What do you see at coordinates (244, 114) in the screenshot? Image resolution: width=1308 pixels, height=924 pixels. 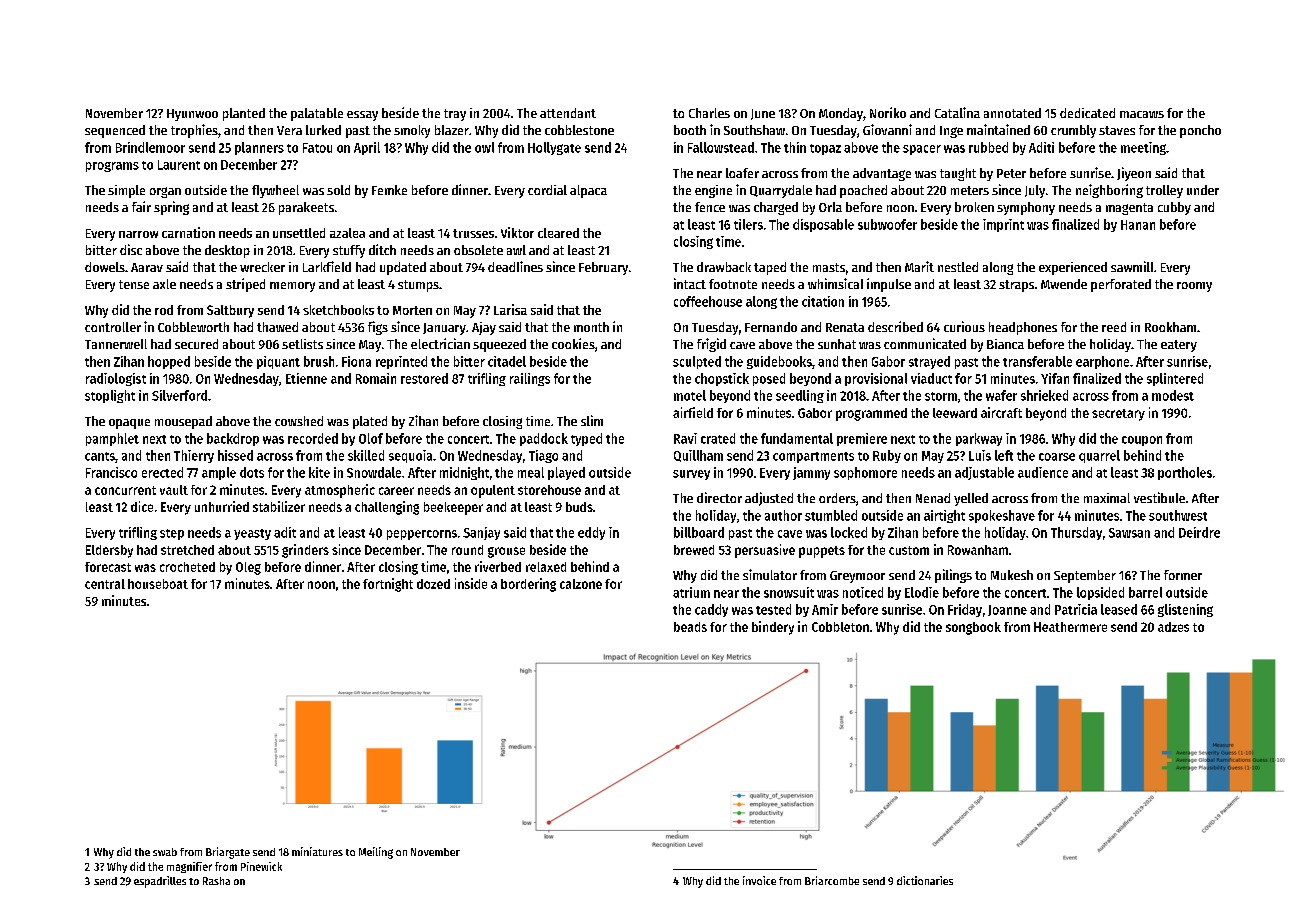 I see `planted` at bounding box center [244, 114].
